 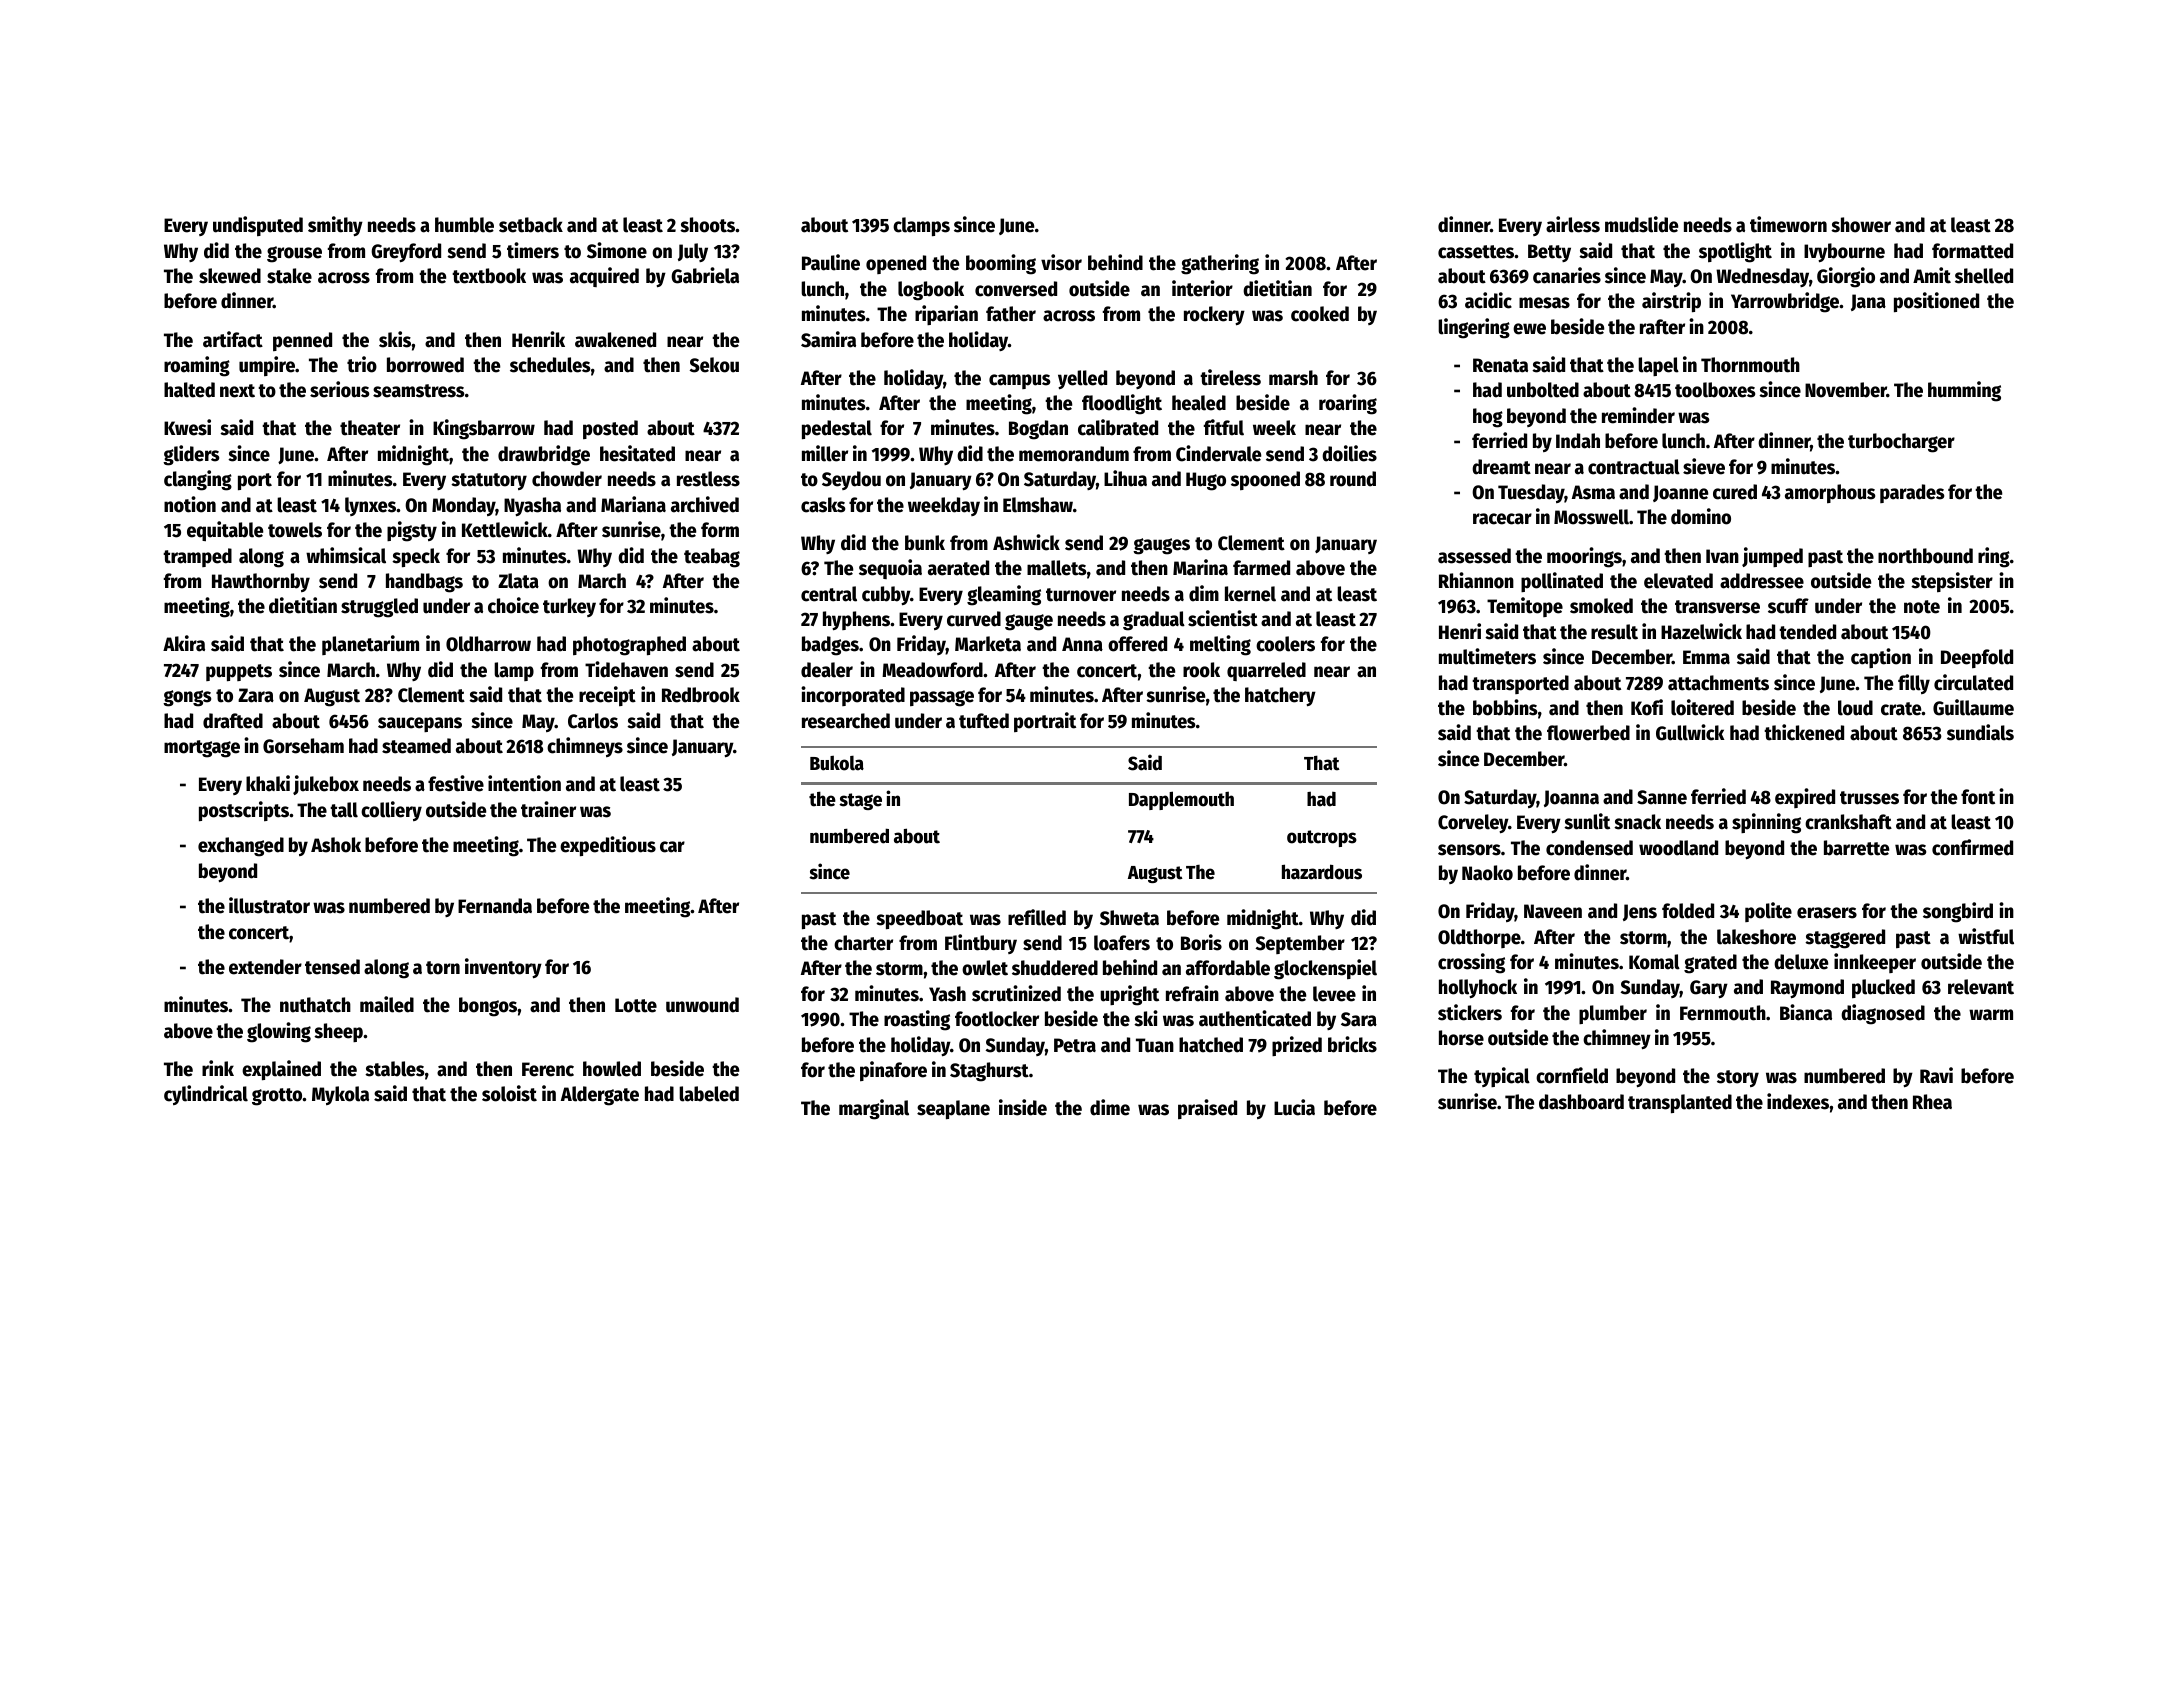 What do you see at coordinates (1207, 1109) in the document?
I see `praised` at bounding box center [1207, 1109].
